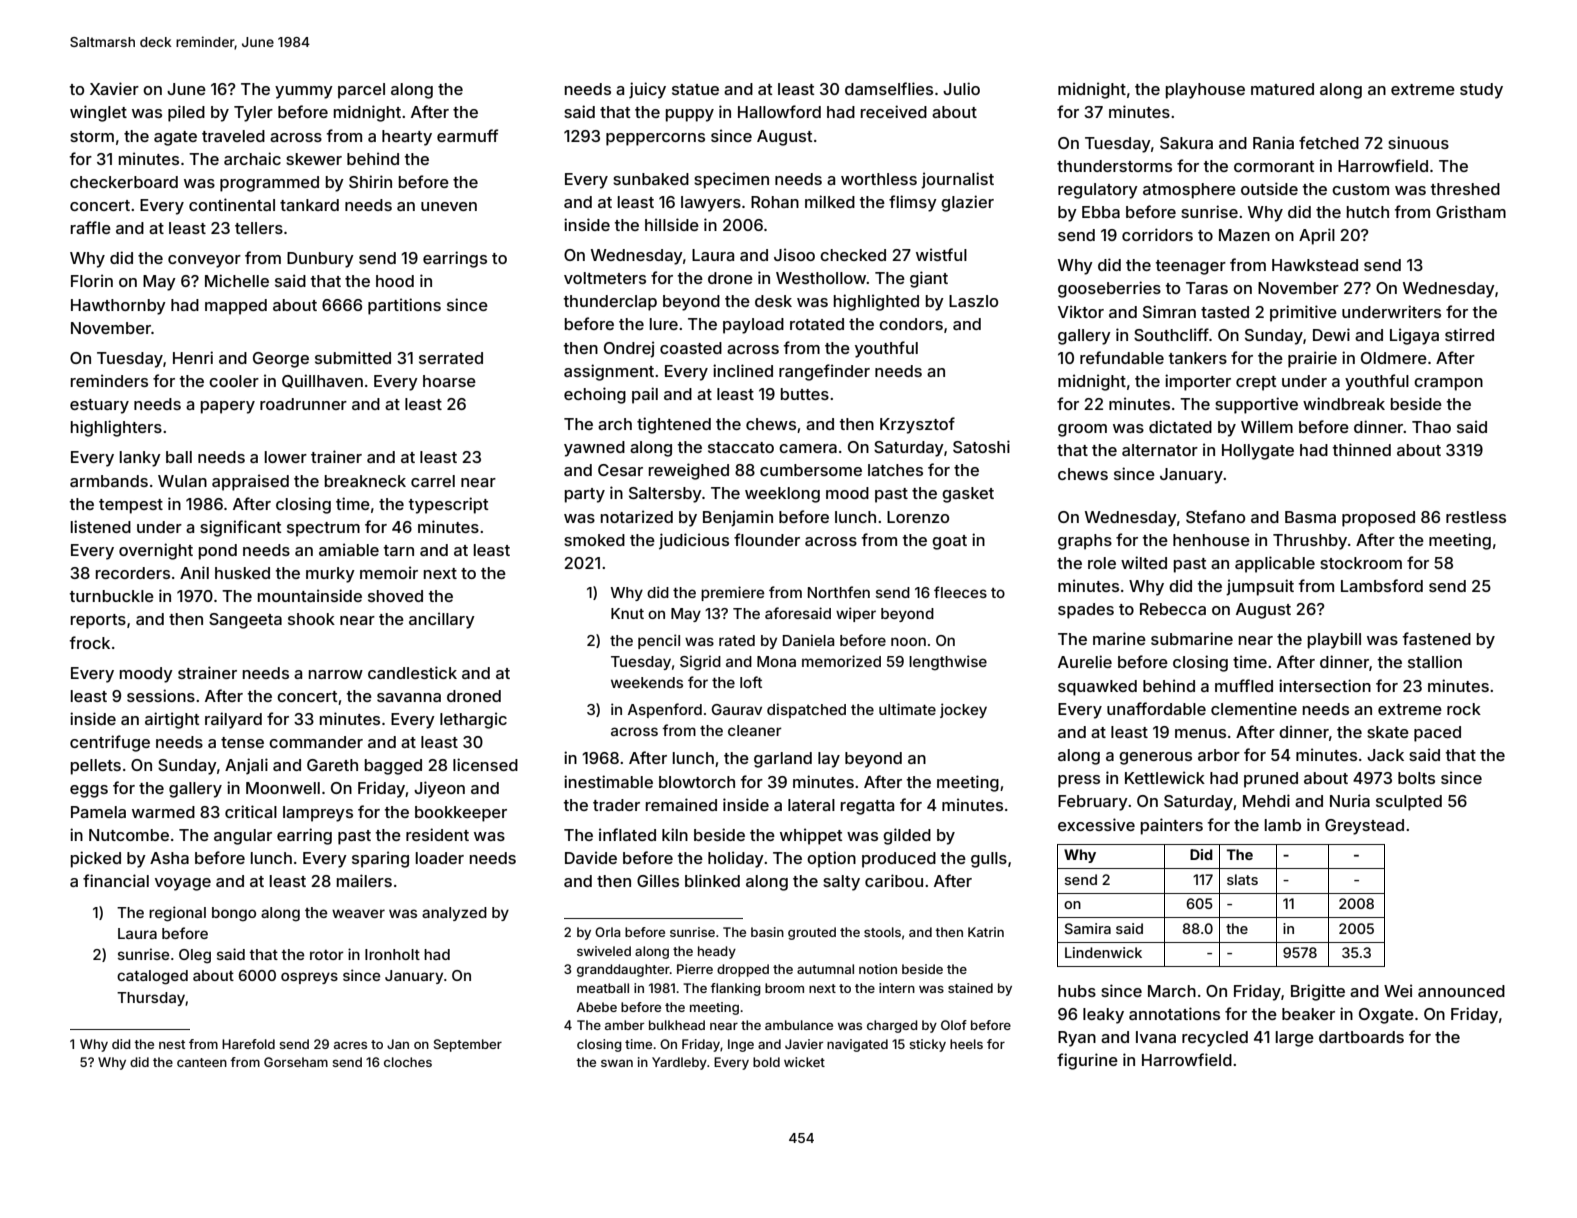 Image resolution: width=1577 pixels, height=1218 pixels. Describe the element at coordinates (1219, 755) in the document. I see `arbor` at that location.
